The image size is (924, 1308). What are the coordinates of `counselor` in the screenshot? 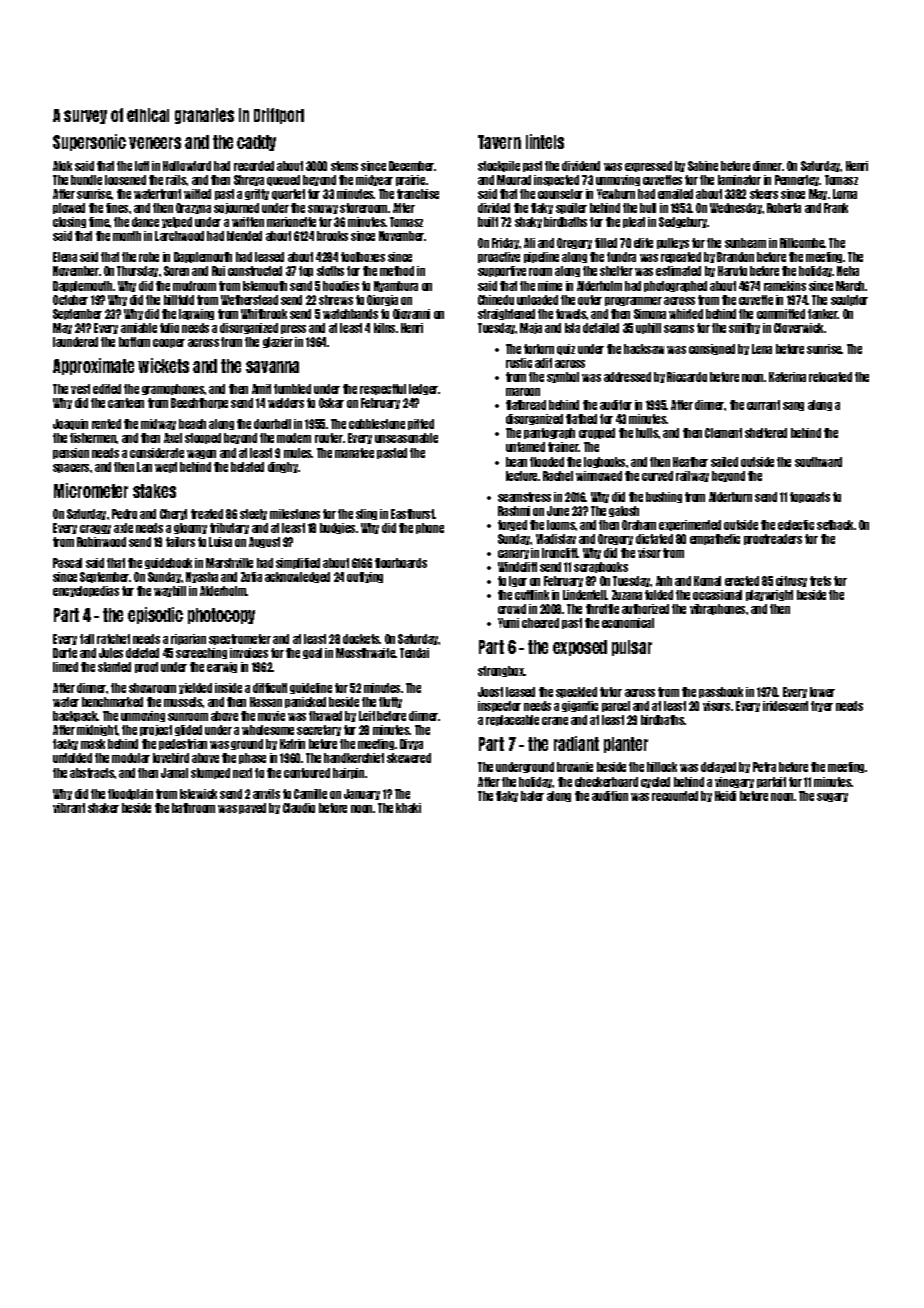 It's located at (560, 194).
